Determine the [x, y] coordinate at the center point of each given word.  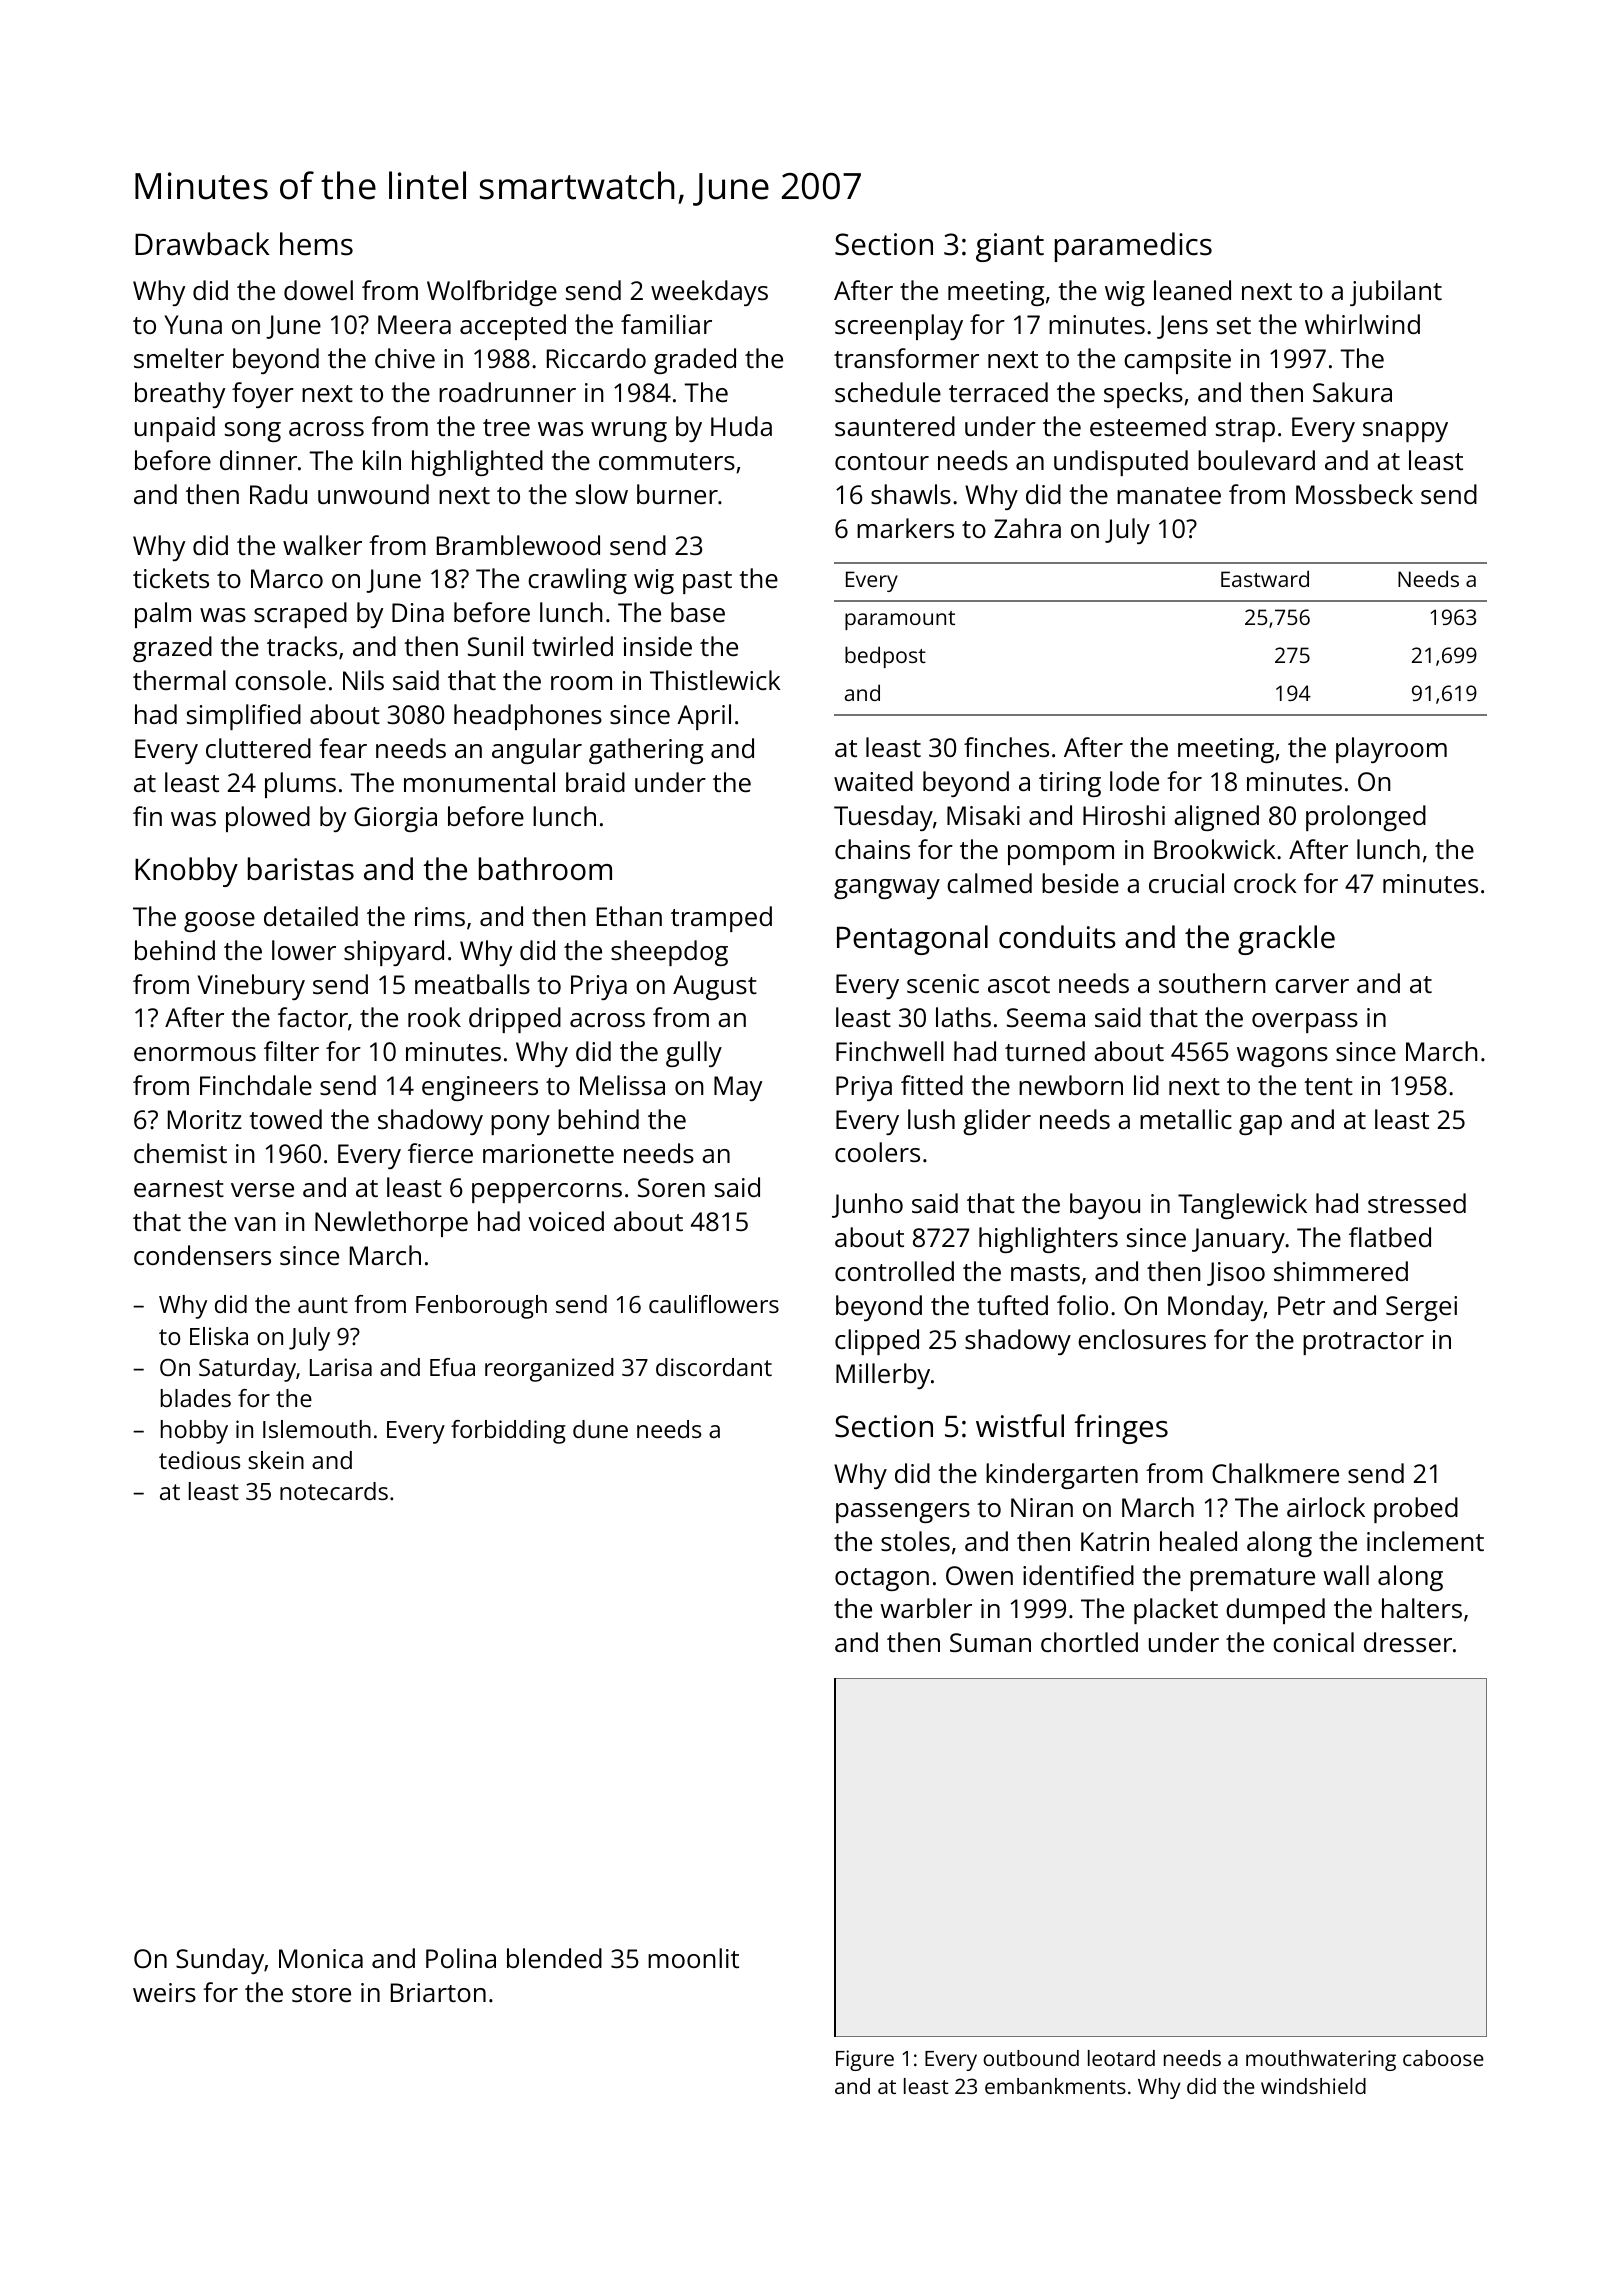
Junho [867, 1205]
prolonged [1366, 818]
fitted [932, 1085]
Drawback [202, 244]
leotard [1121, 2058]
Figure [865, 2060]
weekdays [709, 293]
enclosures [1142, 1339]
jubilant [1396, 293]
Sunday [220, 1961]
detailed [311, 916]
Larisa [341, 1367]
